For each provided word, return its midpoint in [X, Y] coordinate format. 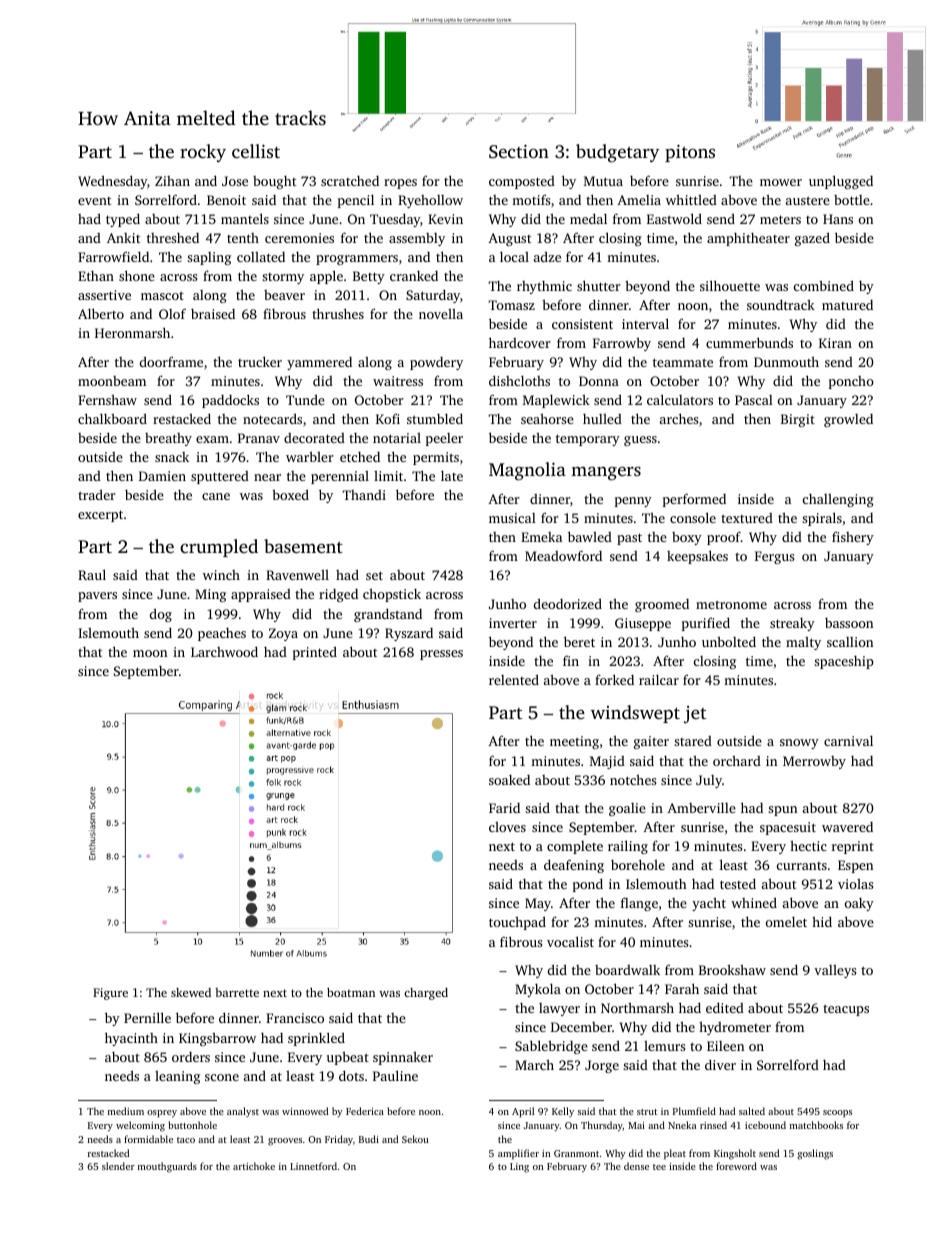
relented [514, 679]
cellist [256, 151]
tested [738, 883]
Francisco [295, 1018]
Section [519, 152]
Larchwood [224, 651]
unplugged [841, 182]
